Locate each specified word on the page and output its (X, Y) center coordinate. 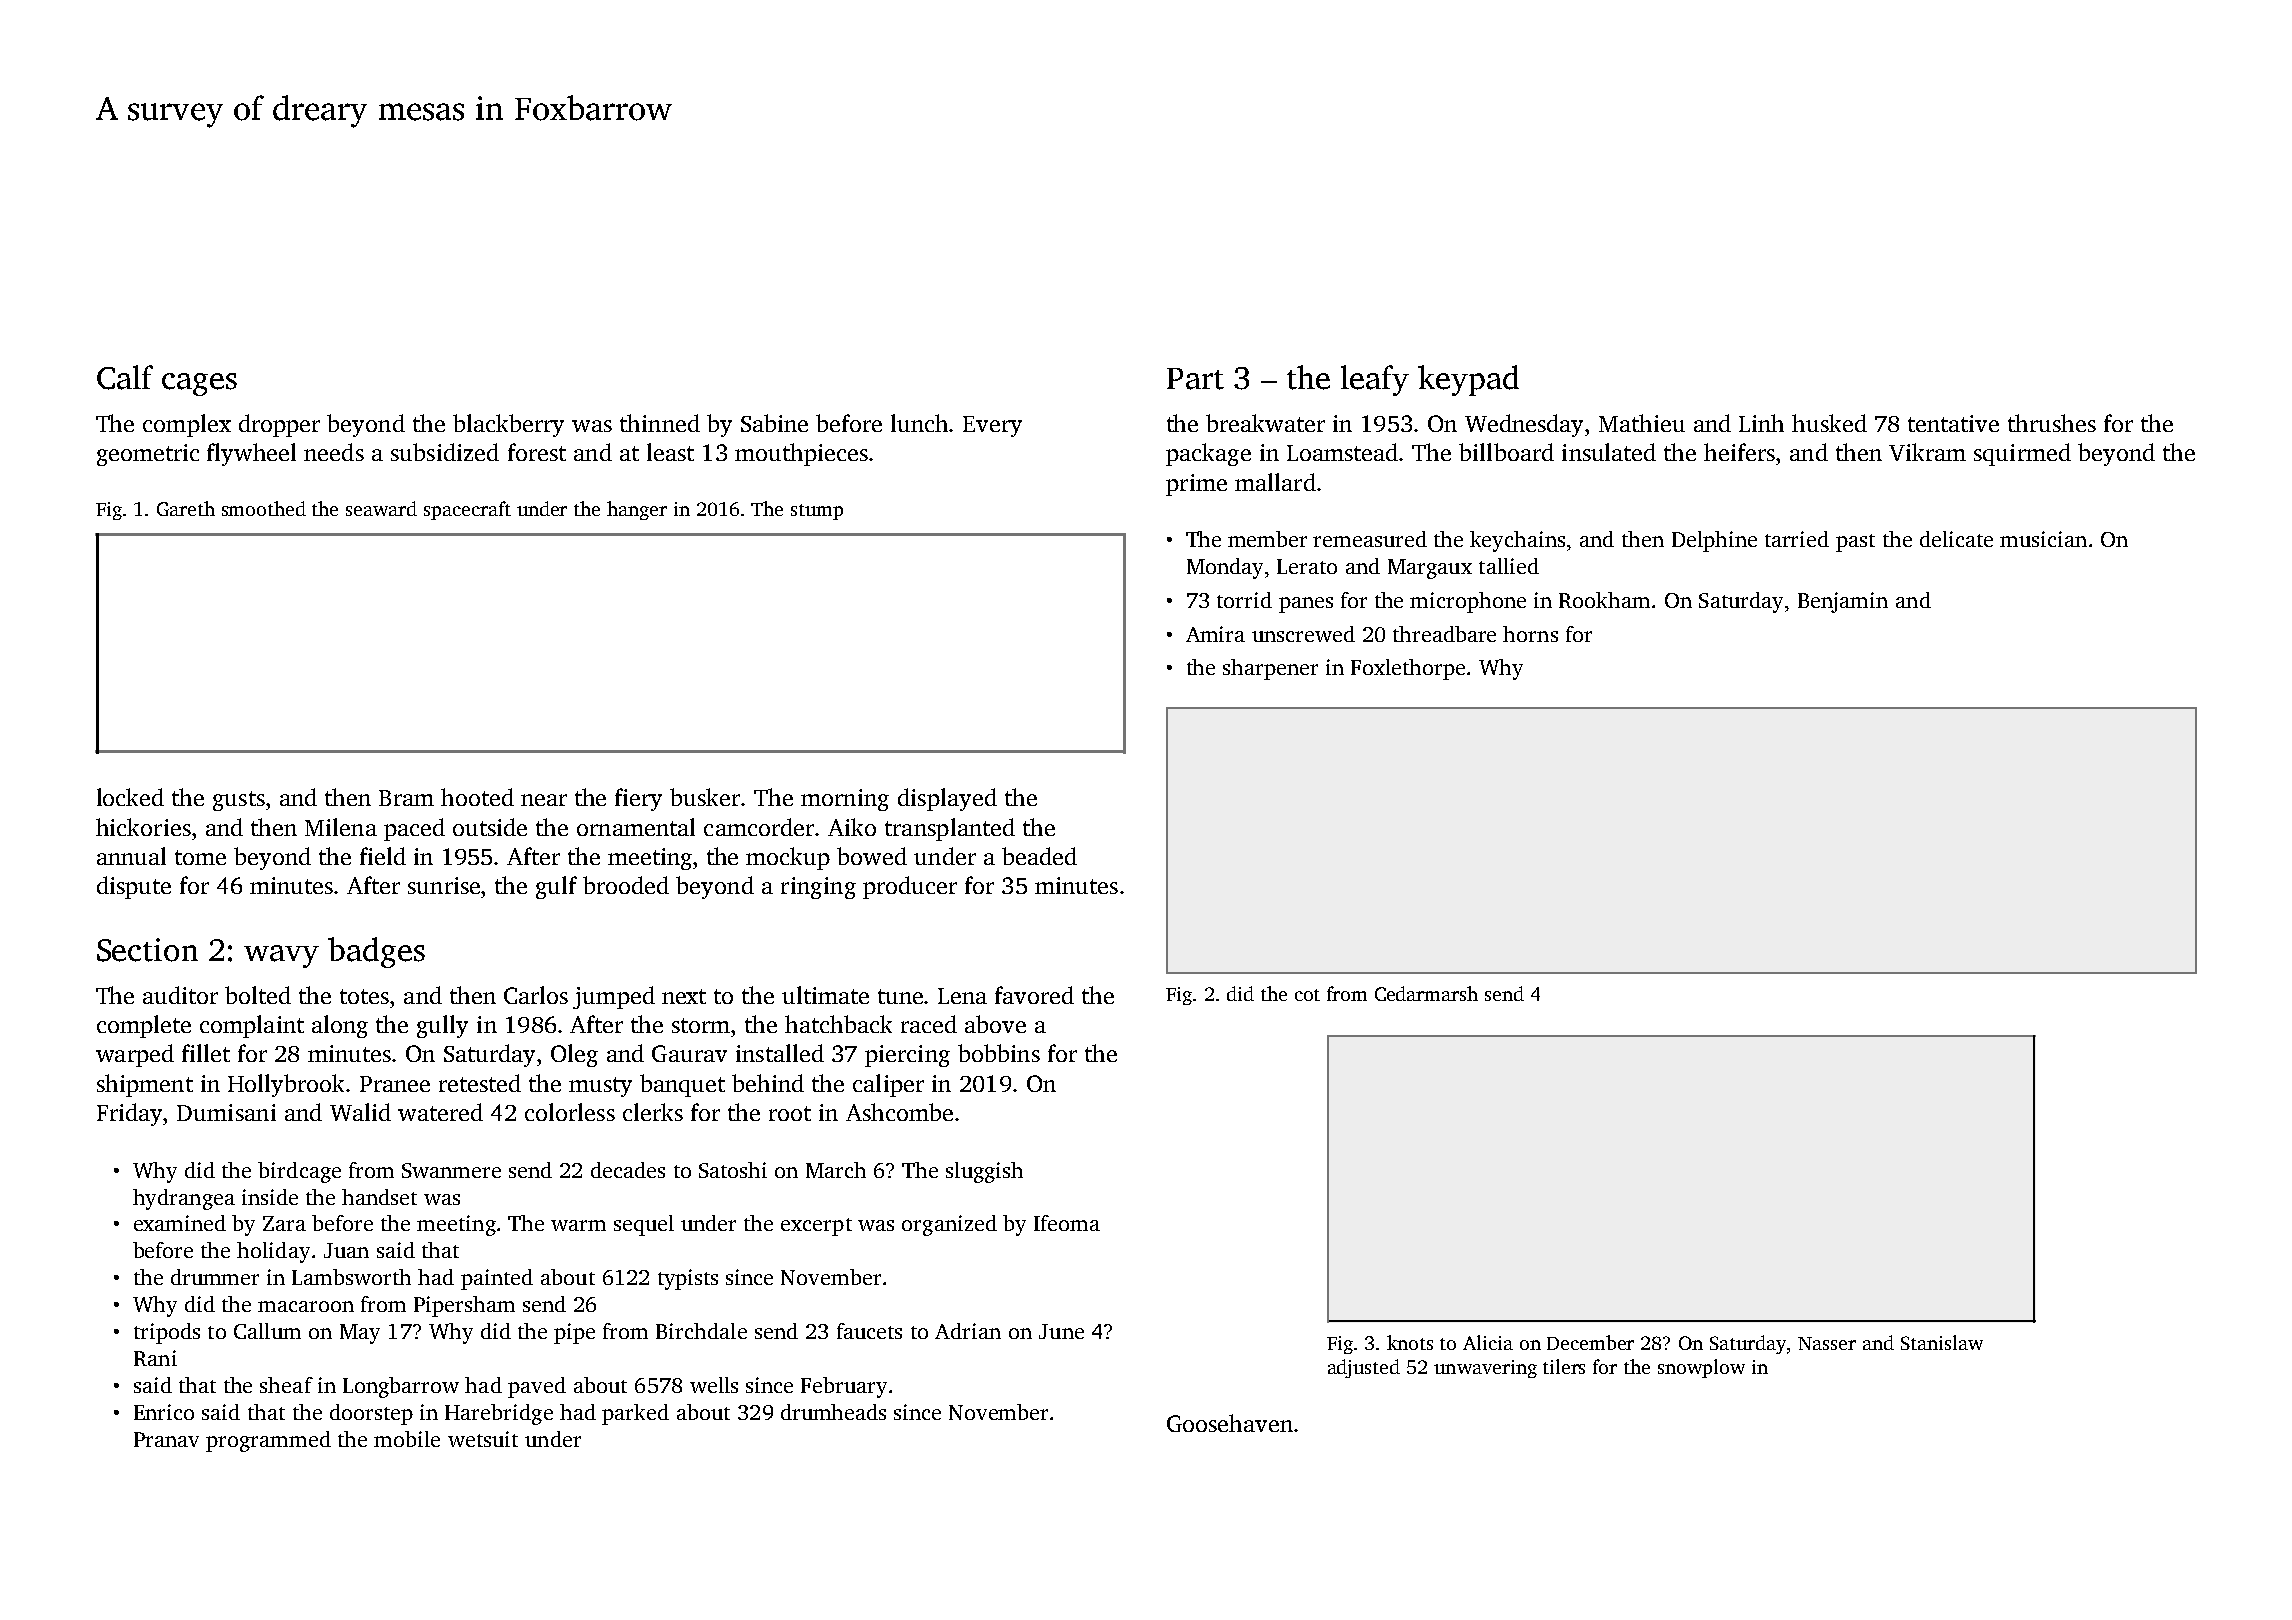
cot (1307, 995)
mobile (407, 1439)
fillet (206, 1053)
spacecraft (467, 510)
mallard (1275, 482)
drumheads (833, 1412)
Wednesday (1524, 425)
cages (199, 384)
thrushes (2052, 423)
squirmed (2022, 454)
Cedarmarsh (1426, 993)
